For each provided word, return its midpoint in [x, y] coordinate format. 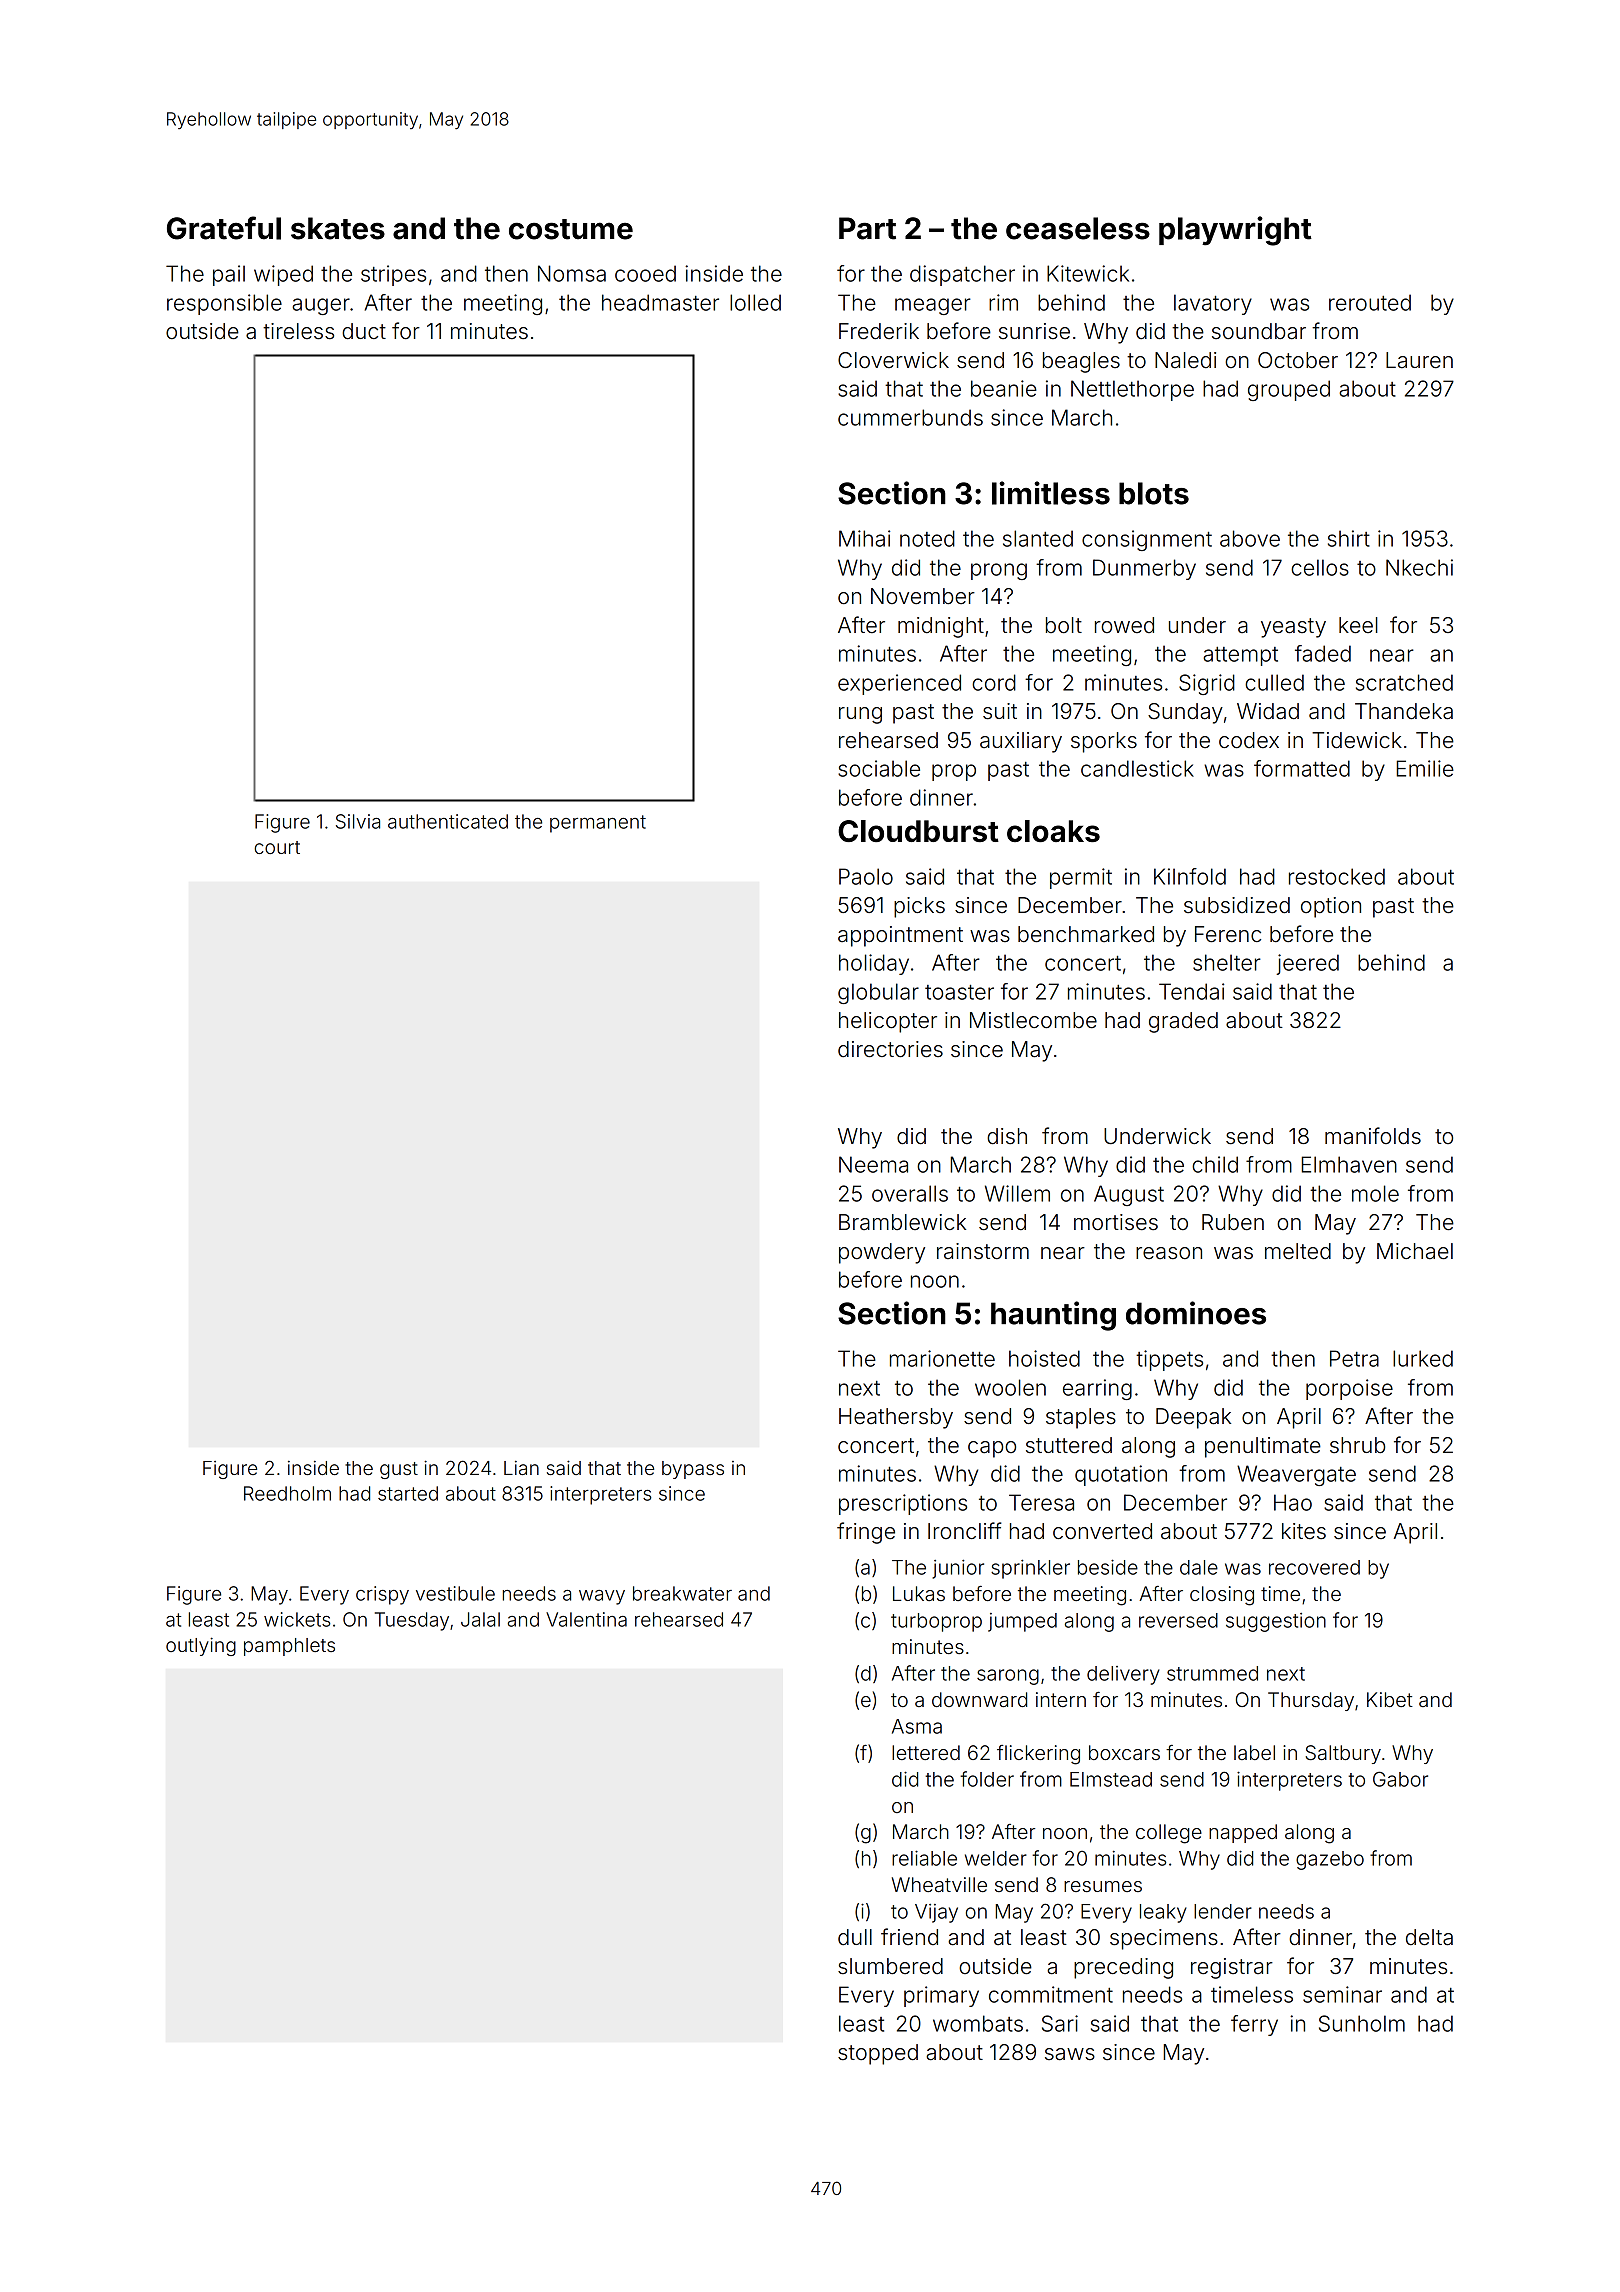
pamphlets [289, 1647]
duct [364, 331]
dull [855, 1937]
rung [860, 715]
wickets [297, 1619]
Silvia [358, 821]
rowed [1124, 625]
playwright [1235, 231]
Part [867, 228]
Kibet [1390, 1699]
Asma [917, 1726]
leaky [1163, 1913]
